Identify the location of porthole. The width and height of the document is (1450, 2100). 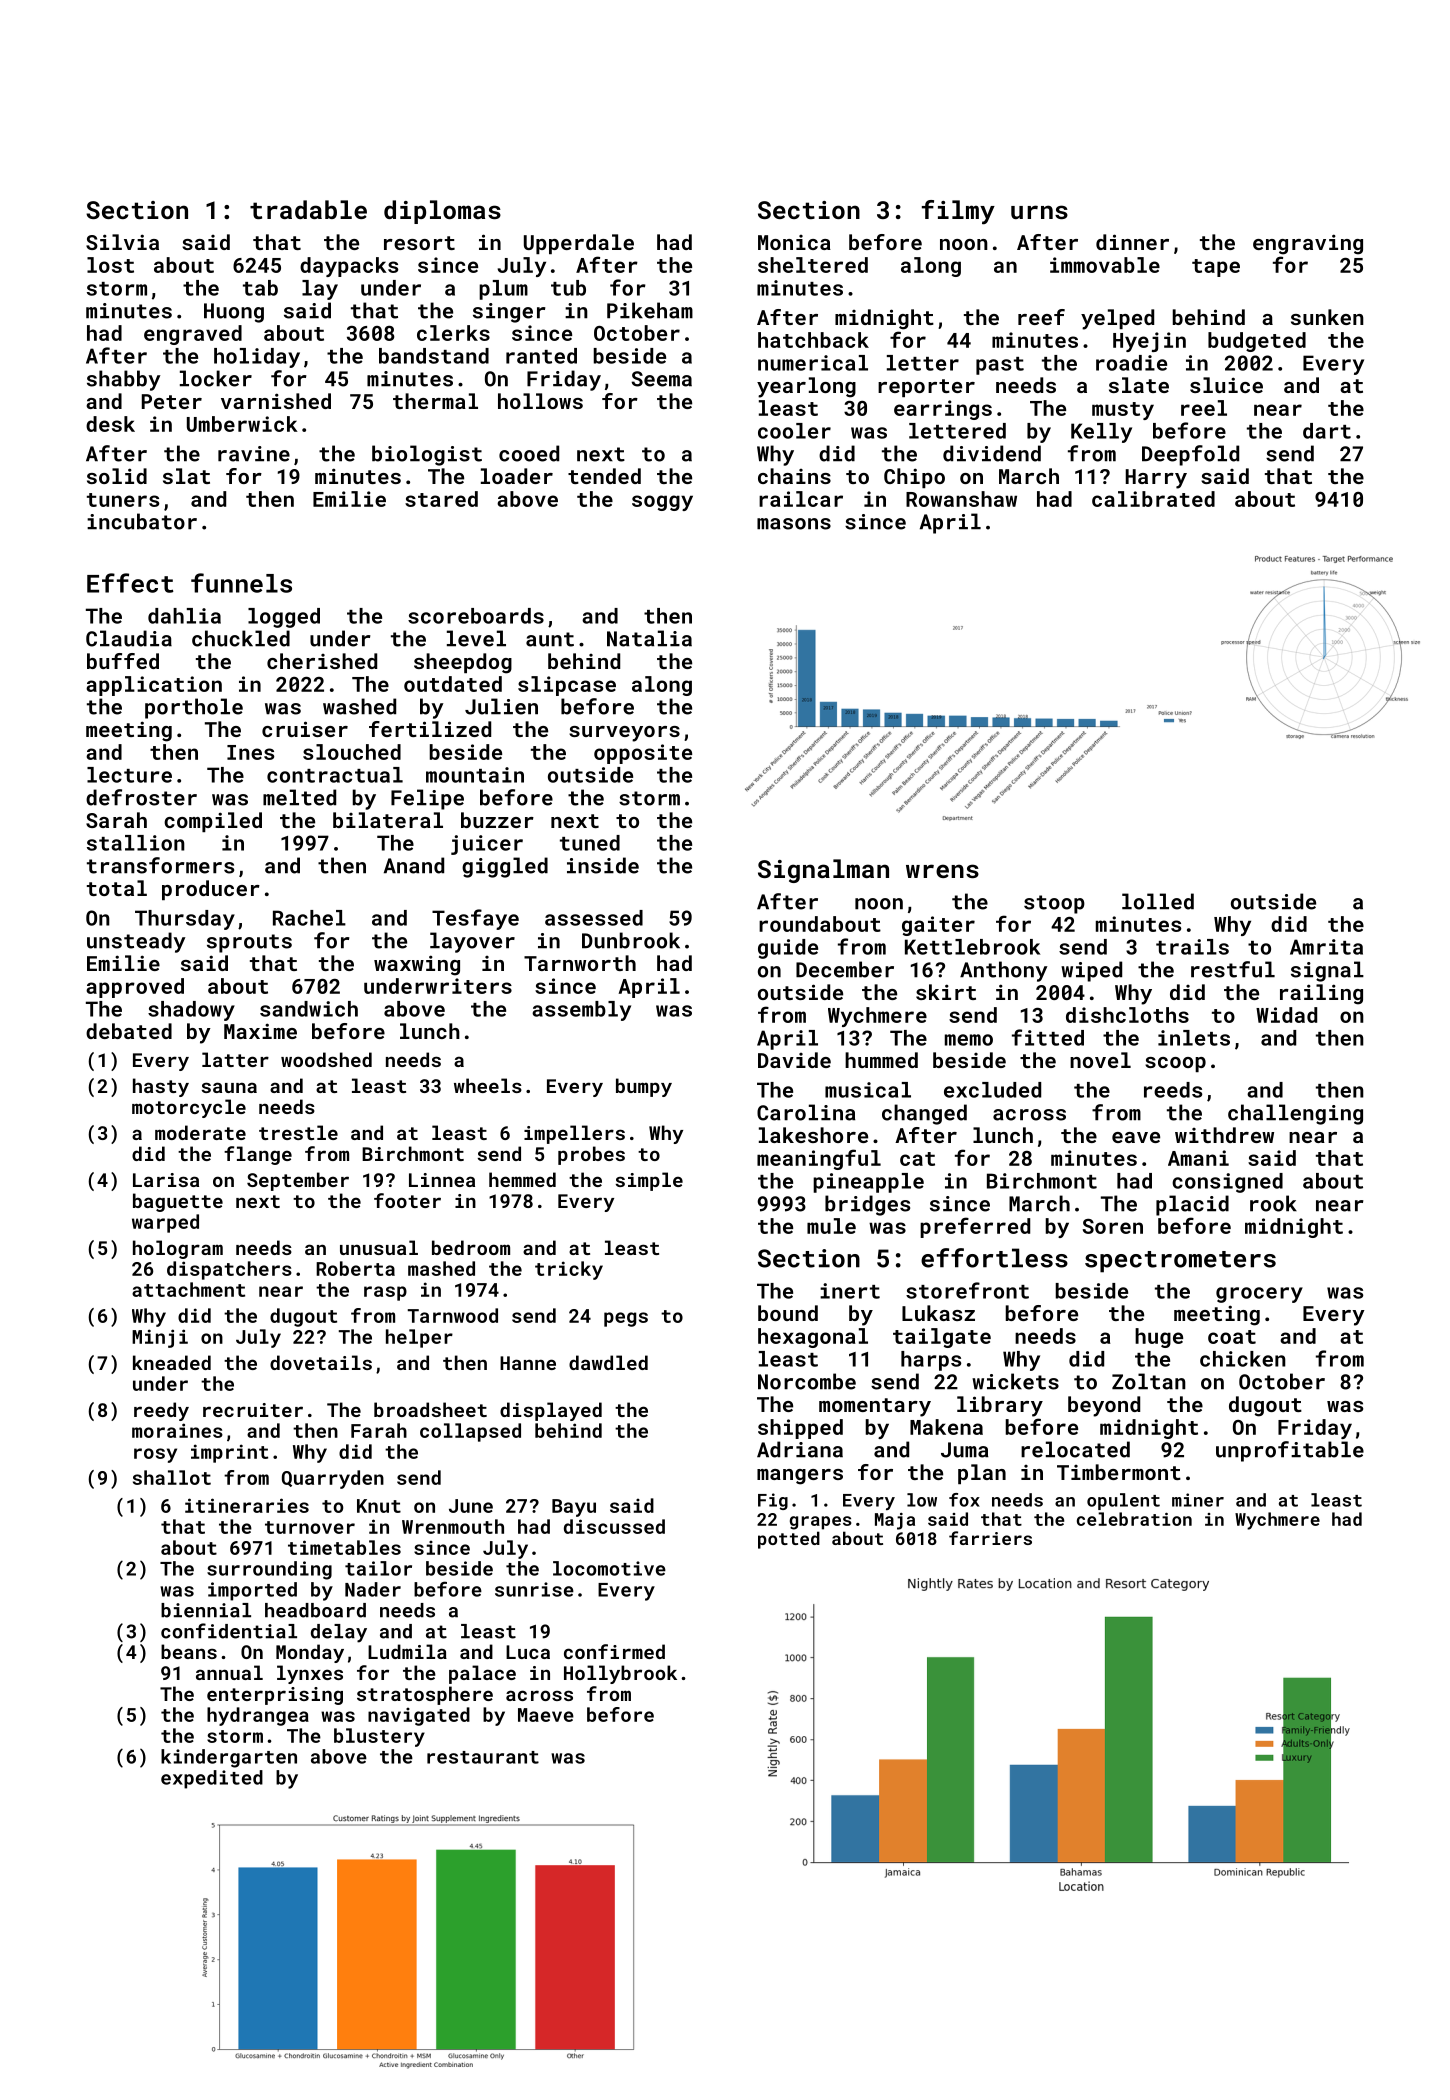
(194, 708).
